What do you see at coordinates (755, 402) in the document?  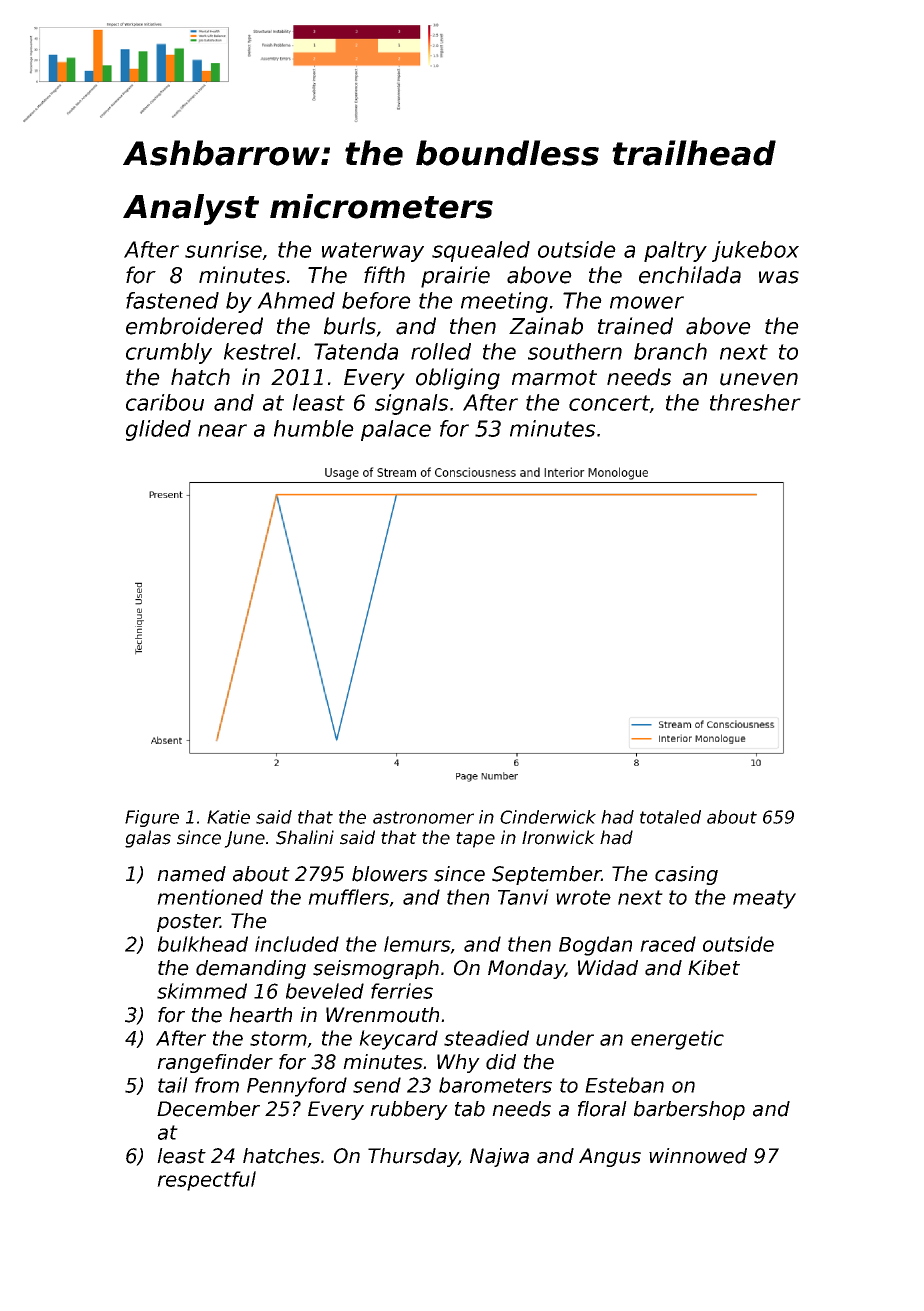 I see `thresher` at bounding box center [755, 402].
